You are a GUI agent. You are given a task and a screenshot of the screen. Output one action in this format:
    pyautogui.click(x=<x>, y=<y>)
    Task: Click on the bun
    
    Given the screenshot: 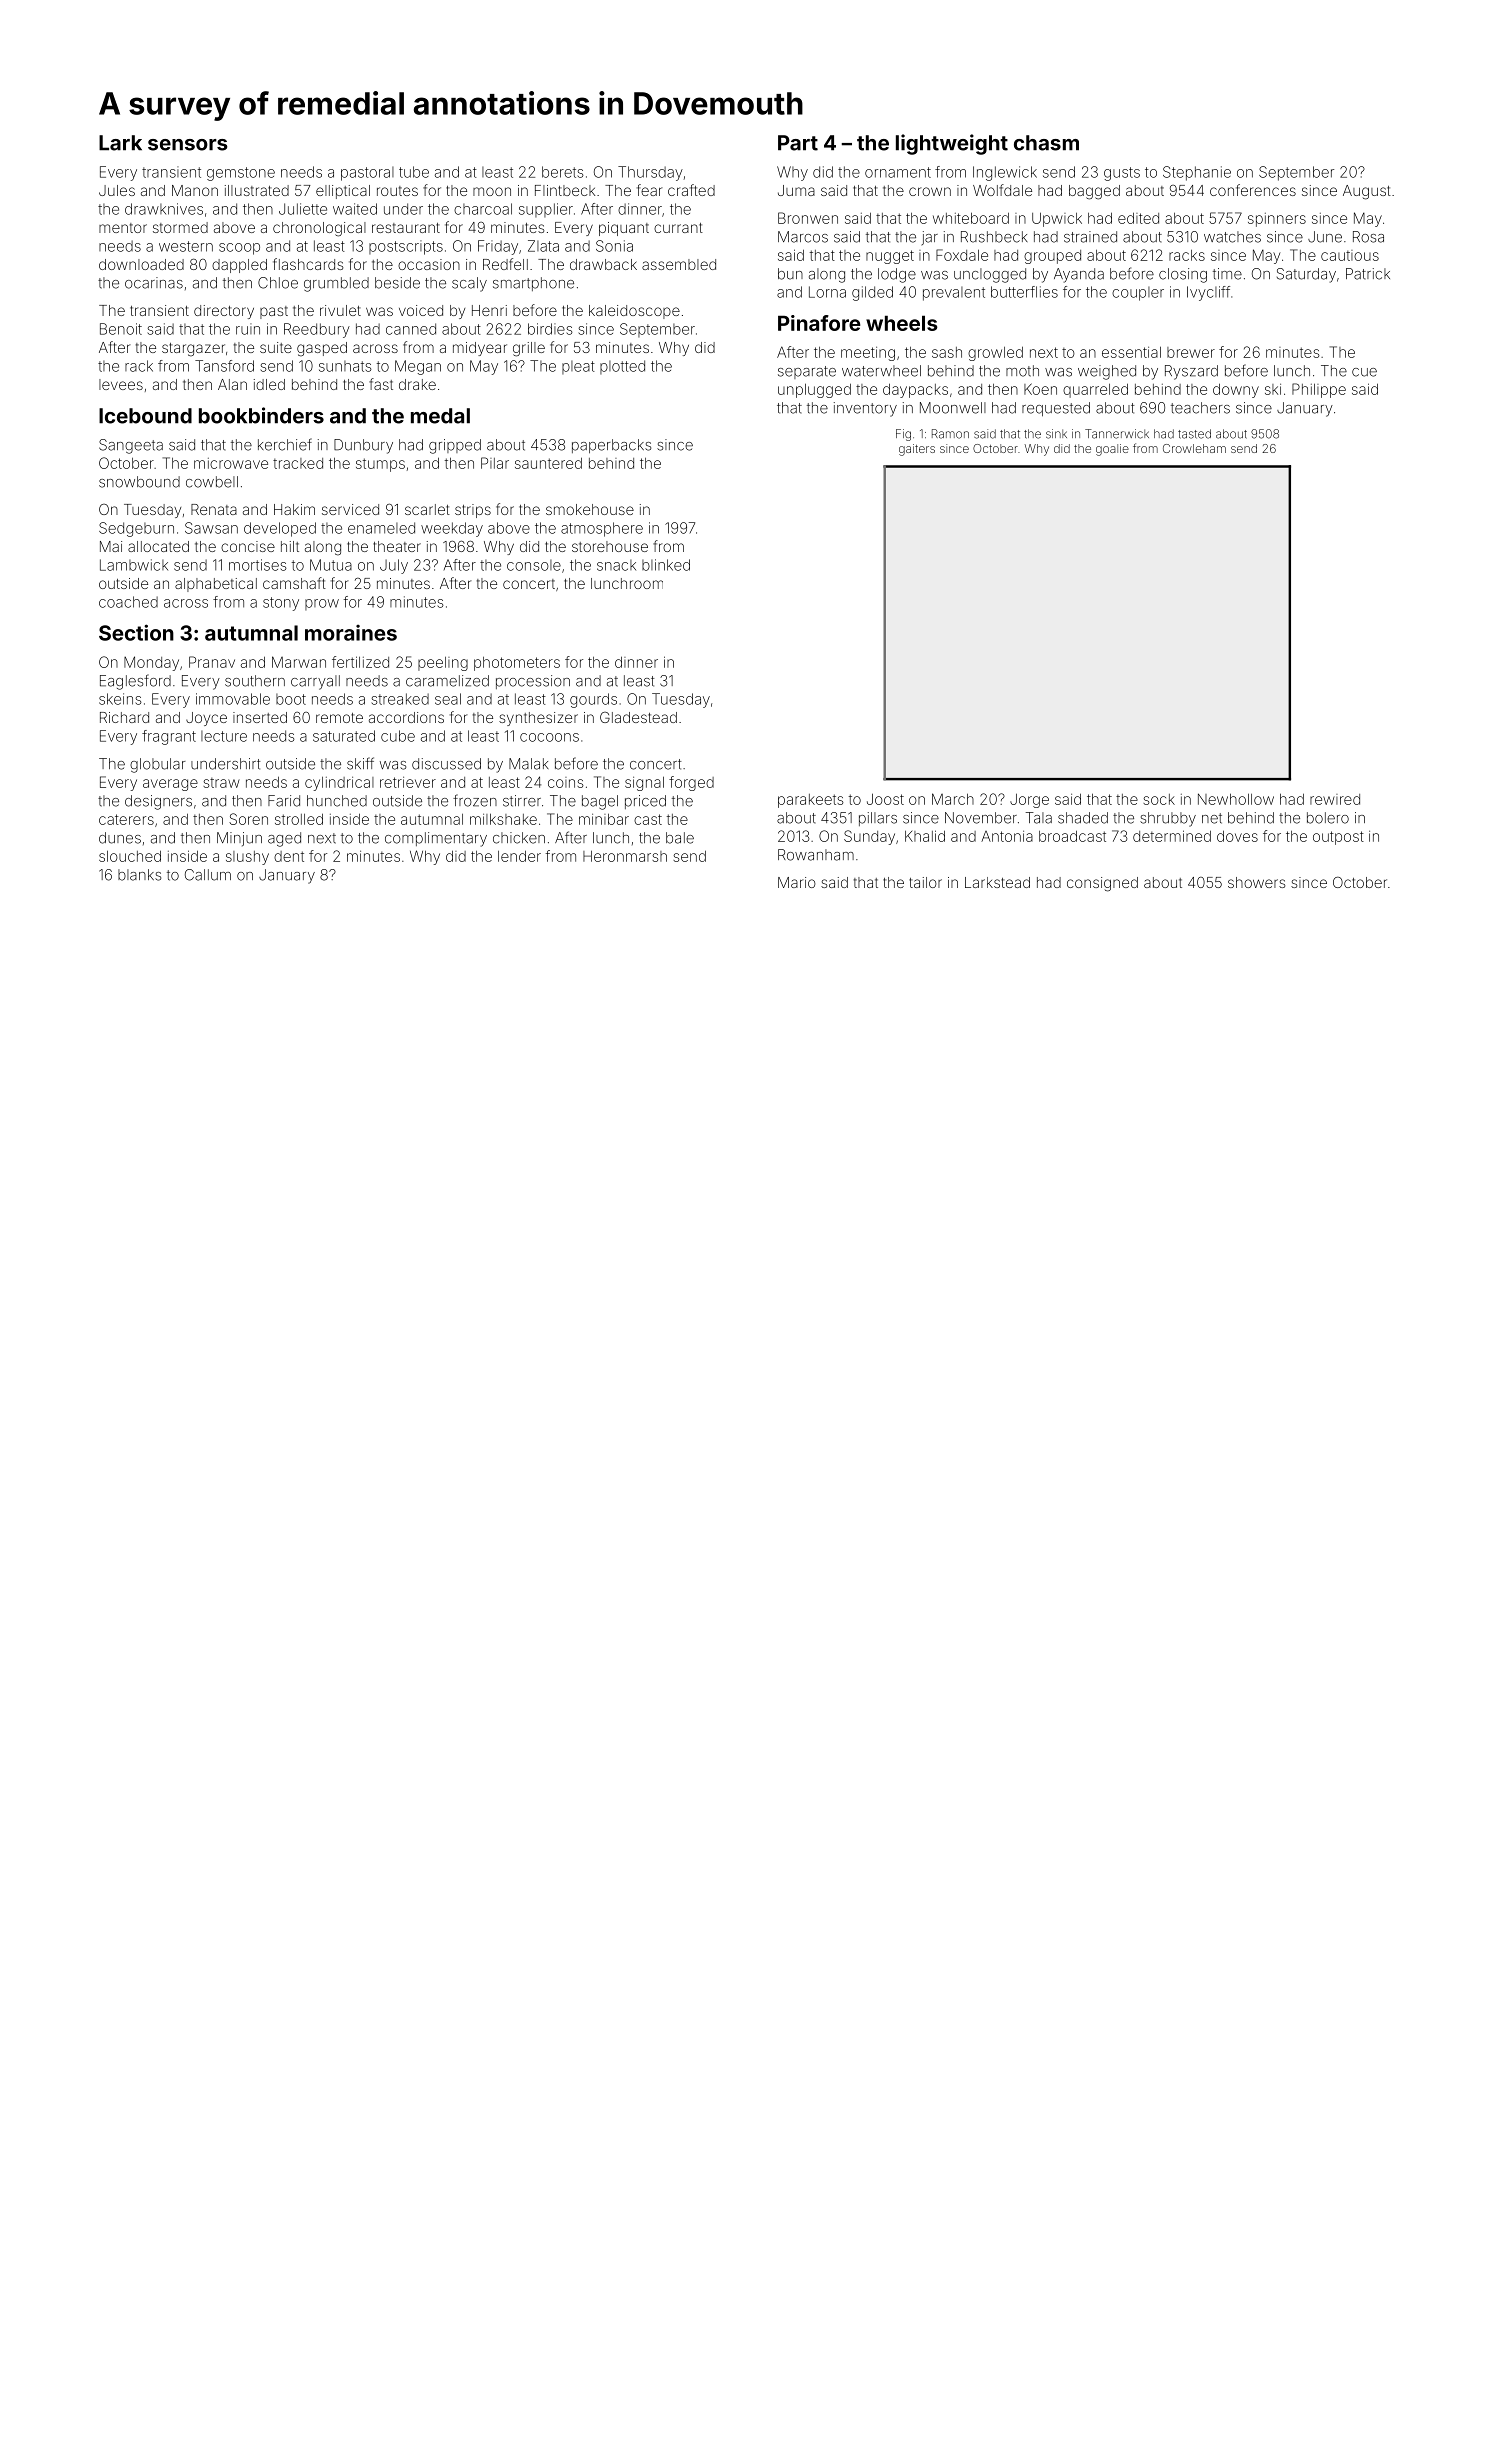 What is the action you would take?
    pyautogui.click(x=790, y=274)
